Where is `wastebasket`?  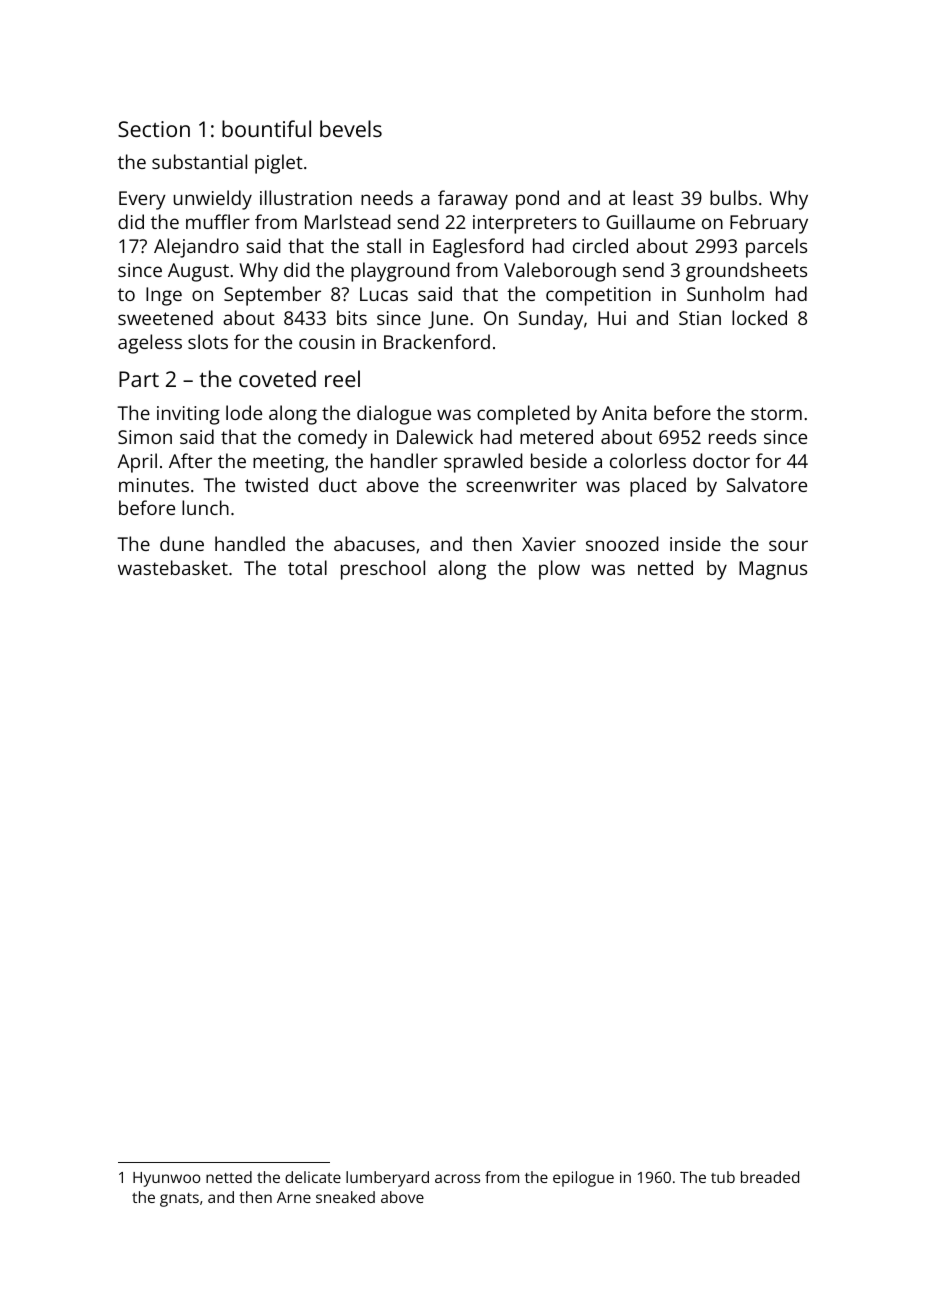 wastebasket is located at coordinates (173, 567).
